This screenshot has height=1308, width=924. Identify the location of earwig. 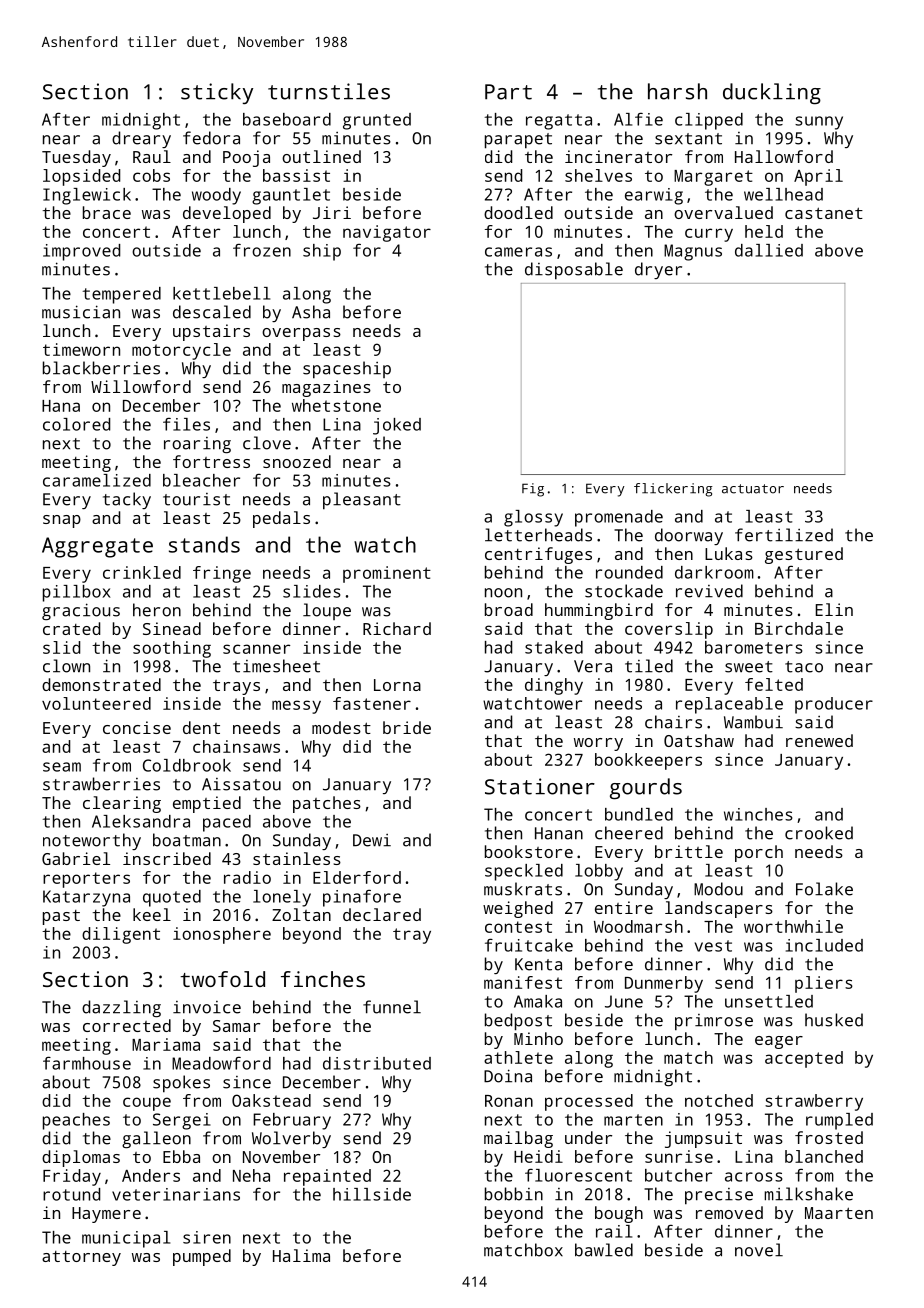
(654, 196).
